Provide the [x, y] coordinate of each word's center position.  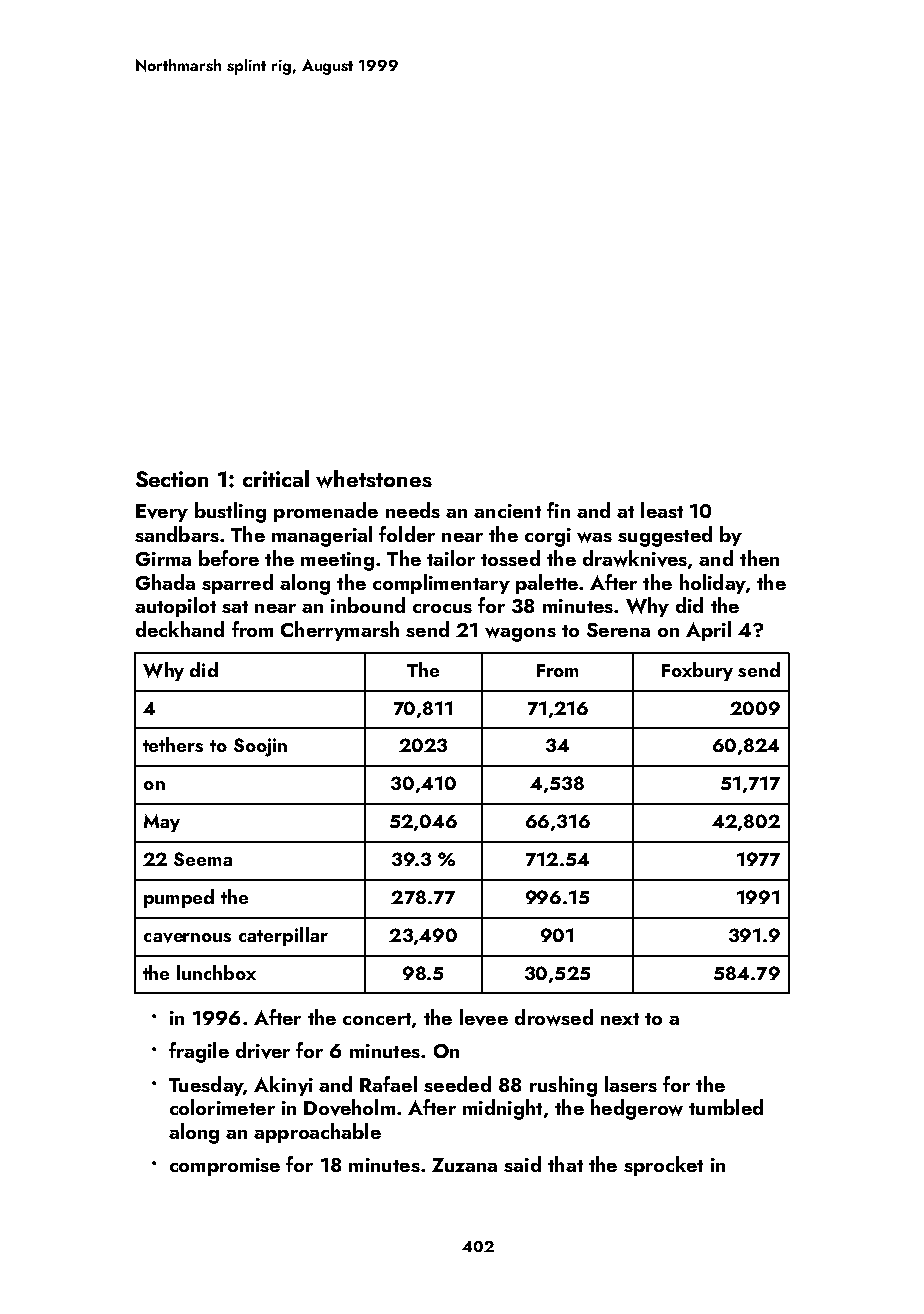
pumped [179, 898]
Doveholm [349, 1107]
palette [547, 584]
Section [172, 479]
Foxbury [697, 671]
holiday [713, 584]
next [620, 1019]
